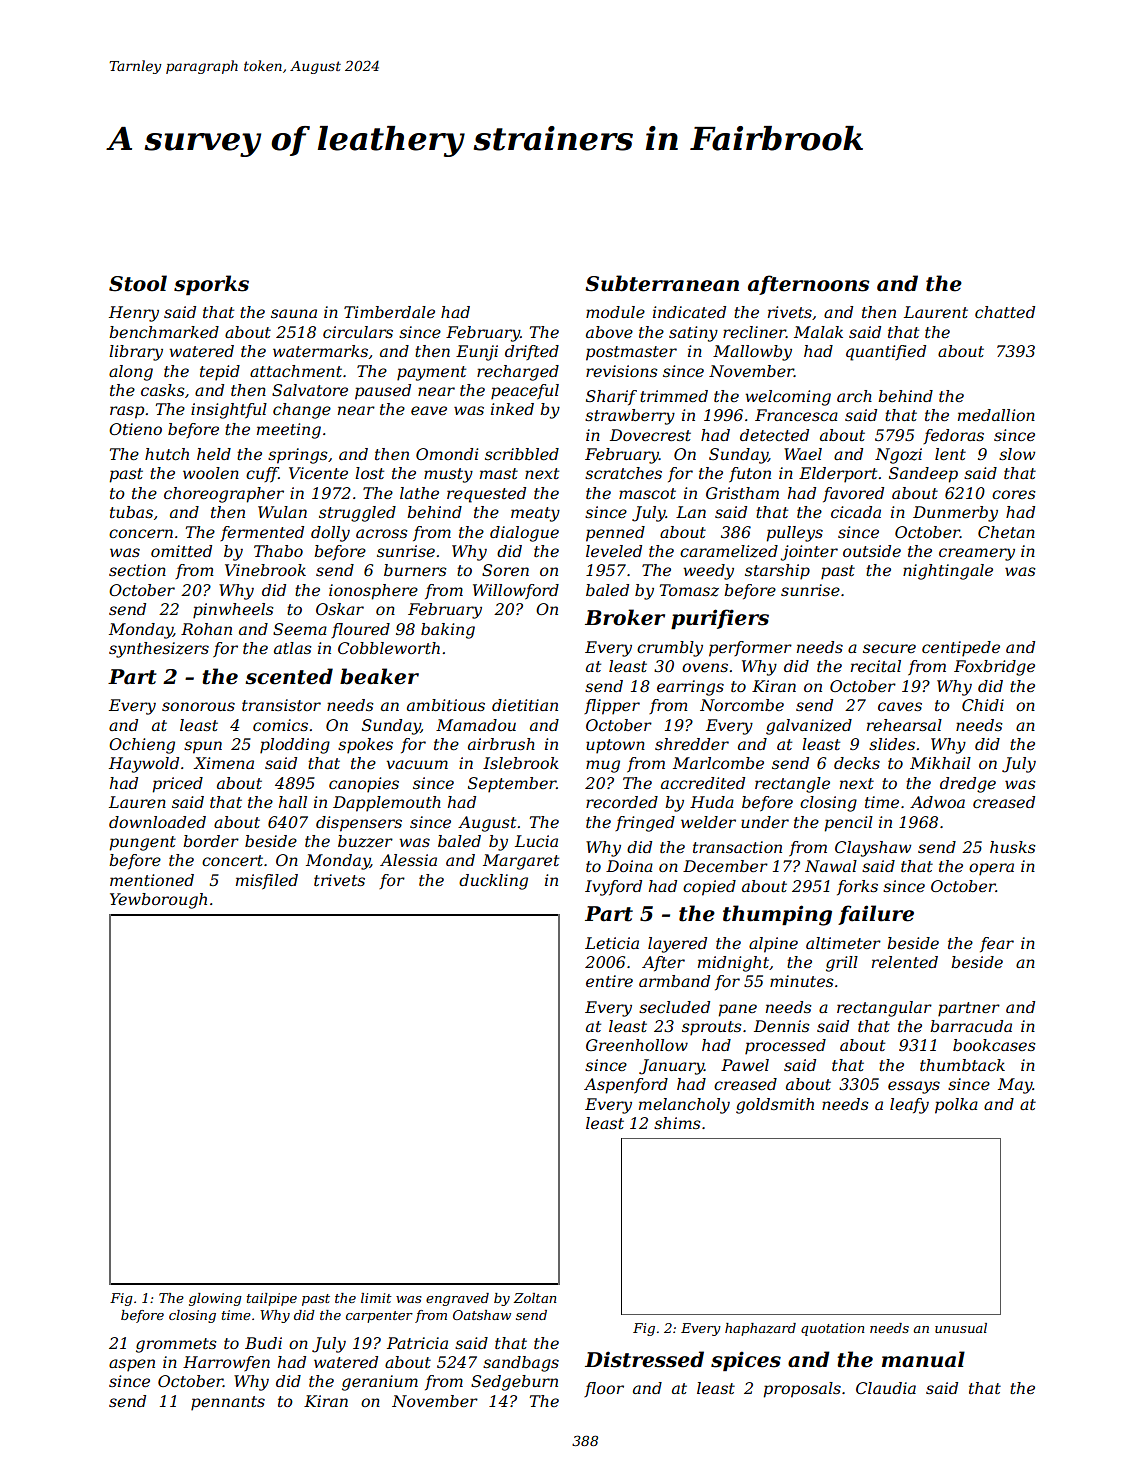 The height and width of the image is (1482, 1145). I want to click on Subterranean, so click(662, 283).
